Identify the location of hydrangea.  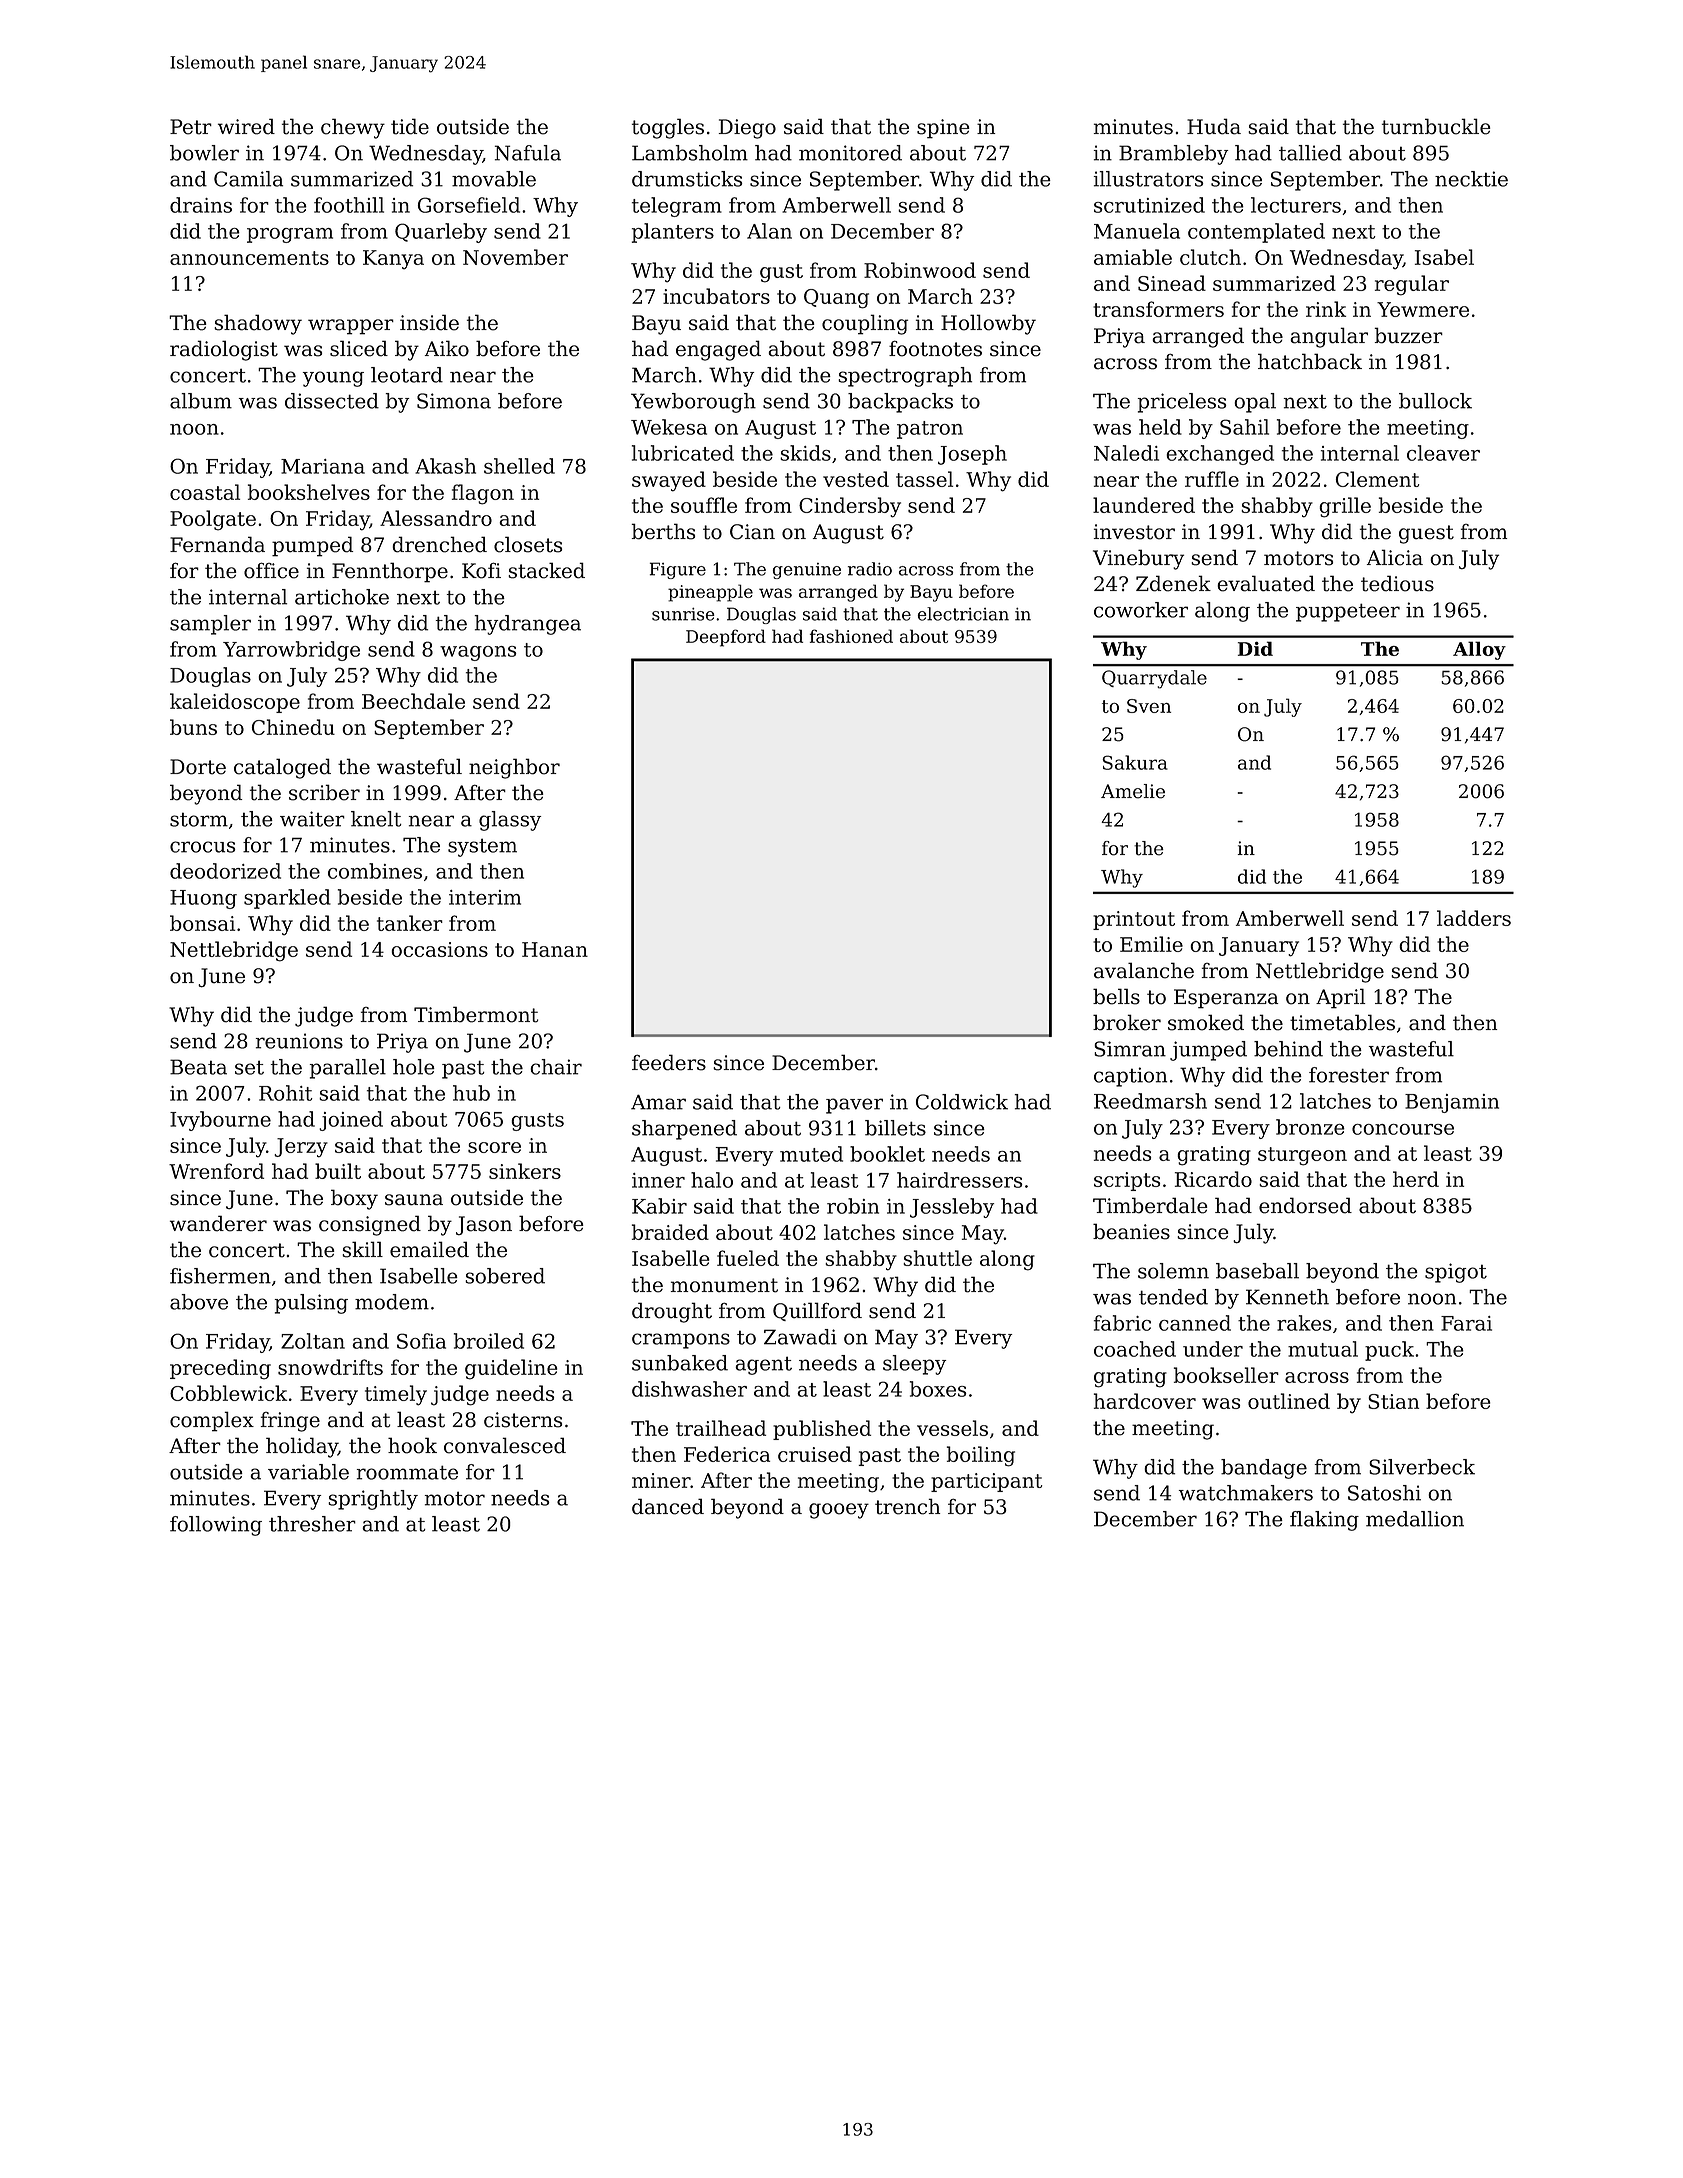
(527, 625).
